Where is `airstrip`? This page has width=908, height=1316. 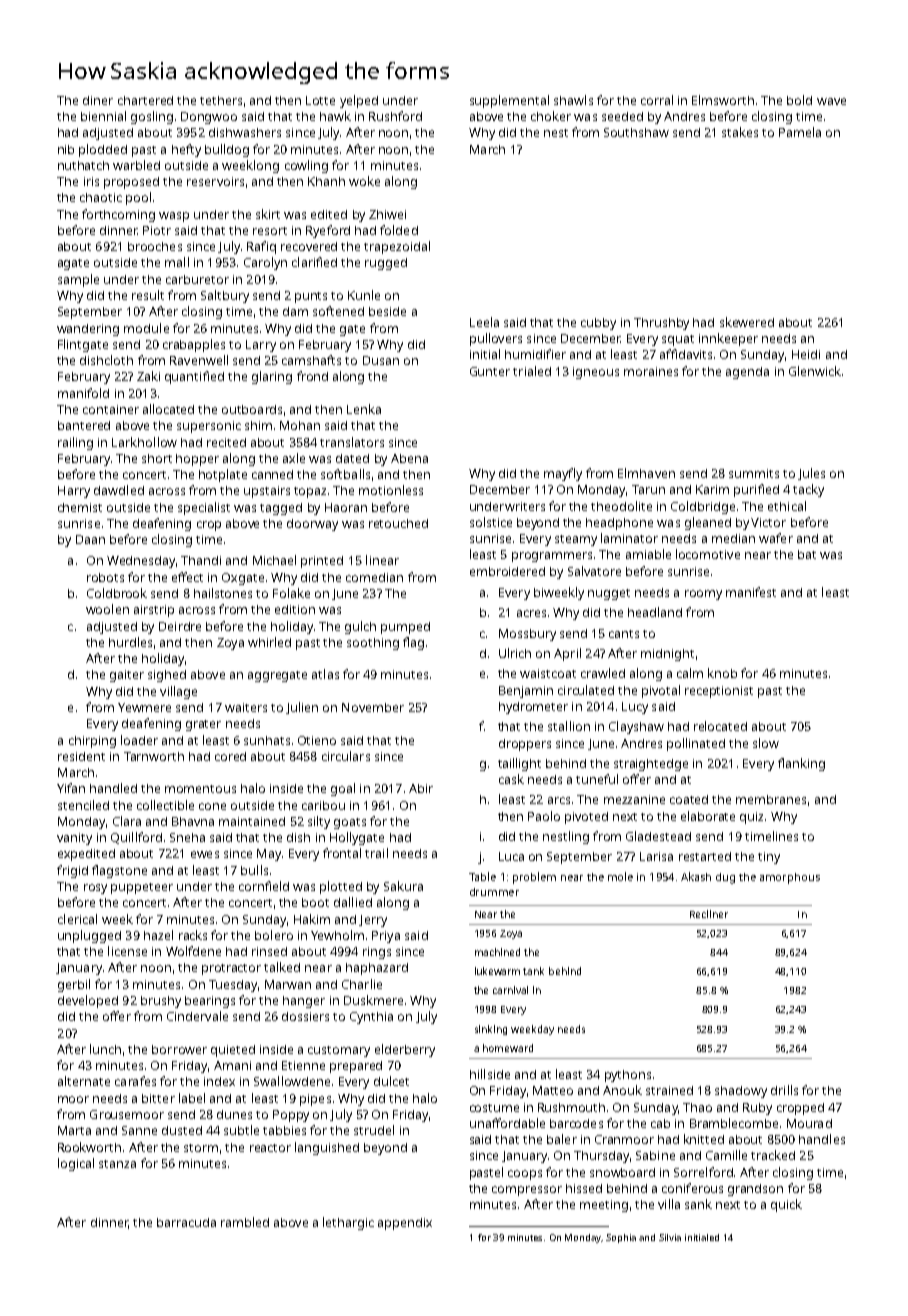 airstrip is located at coordinates (154, 611).
